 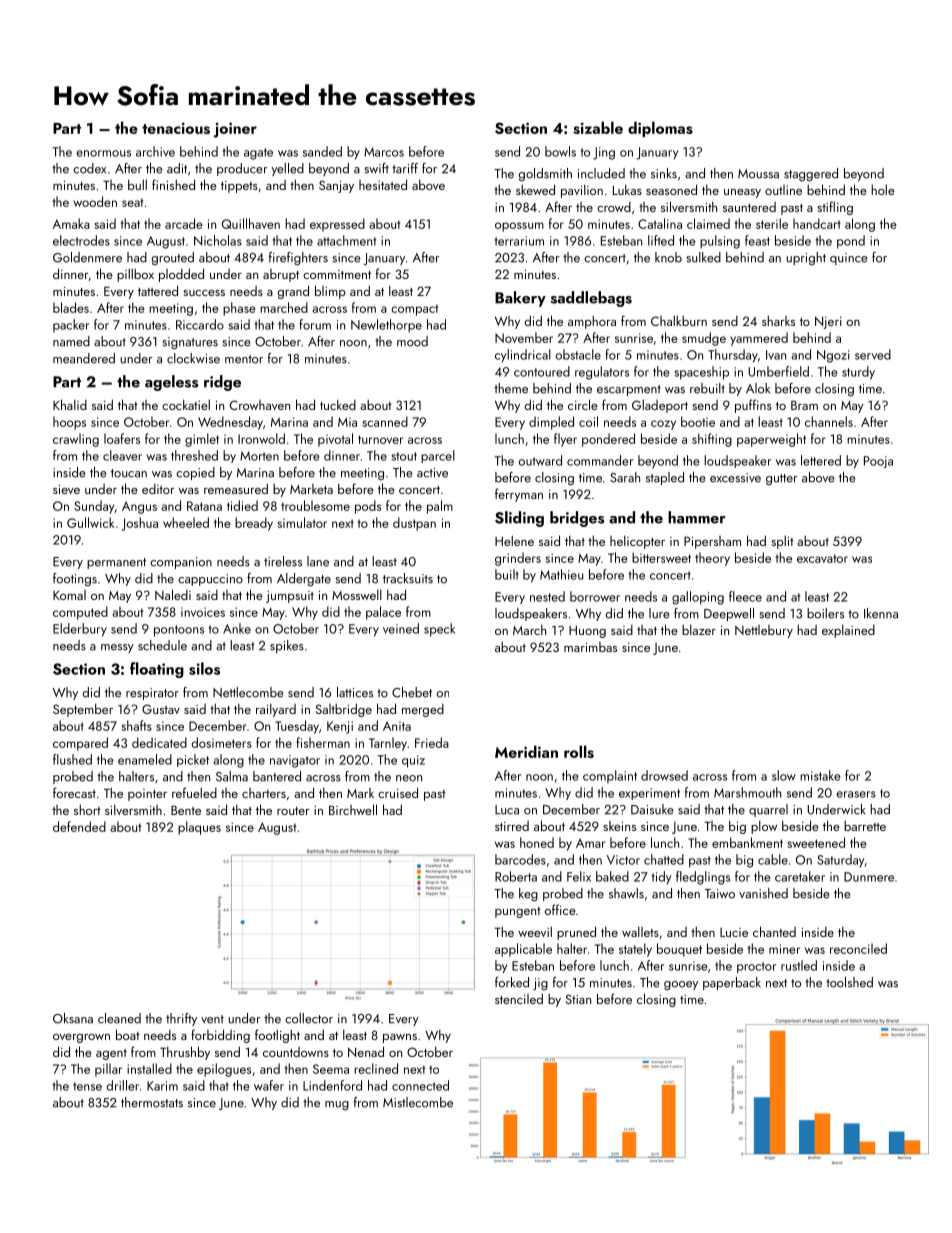 What do you see at coordinates (598, 127) in the screenshot?
I see `sizable` at bounding box center [598, 127].
